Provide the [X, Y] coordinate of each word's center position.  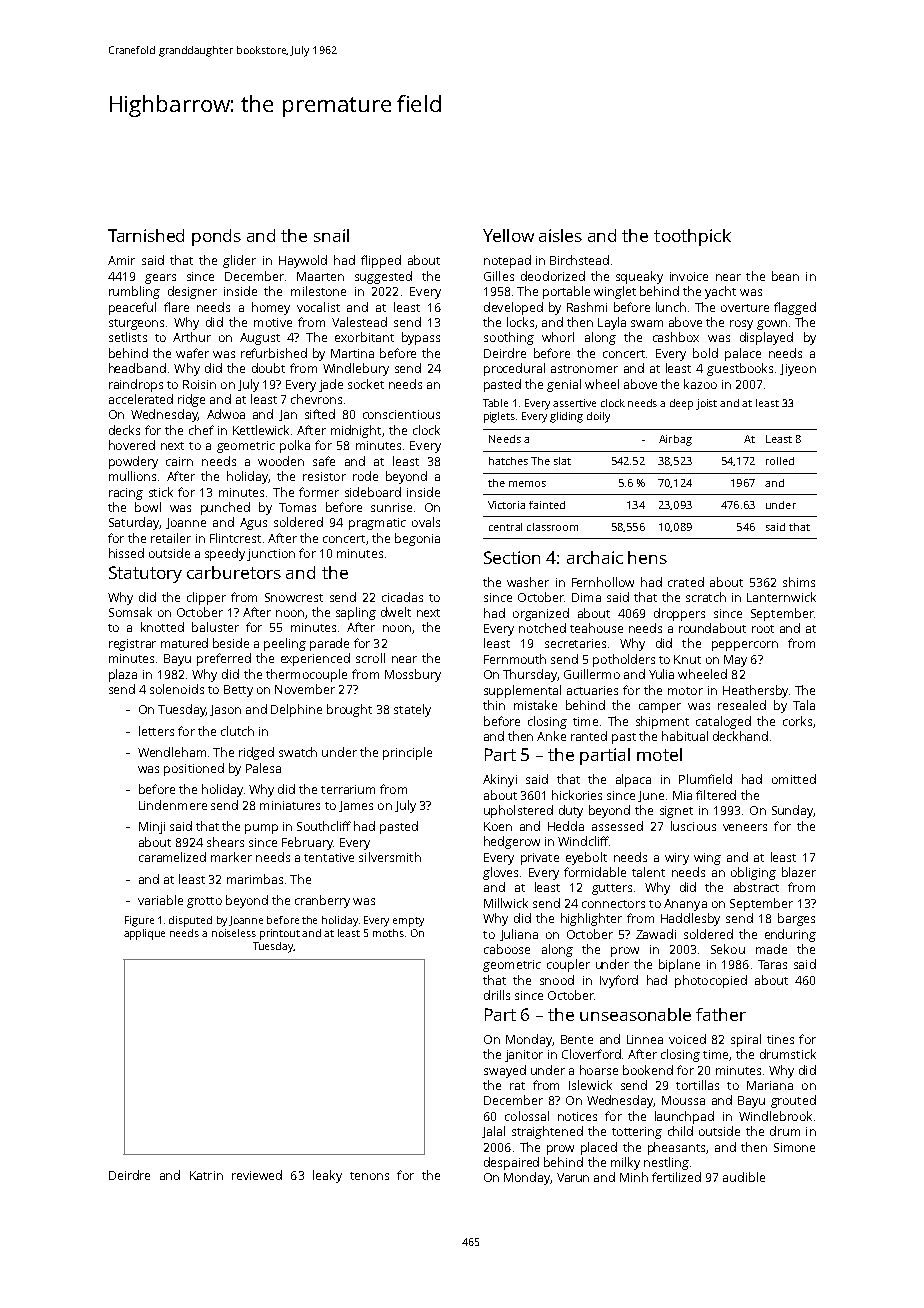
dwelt [396, 612]
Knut [687, 659]
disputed [190, 921]
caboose [507, 949]
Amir [121, 260]
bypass [421, 338]
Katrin [206, 1175]
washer [528, 582]
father [721, 1014]
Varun [573, 1177]
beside [231, 643]
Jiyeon [798, 370]
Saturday [134, 523]
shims [799, 582]
